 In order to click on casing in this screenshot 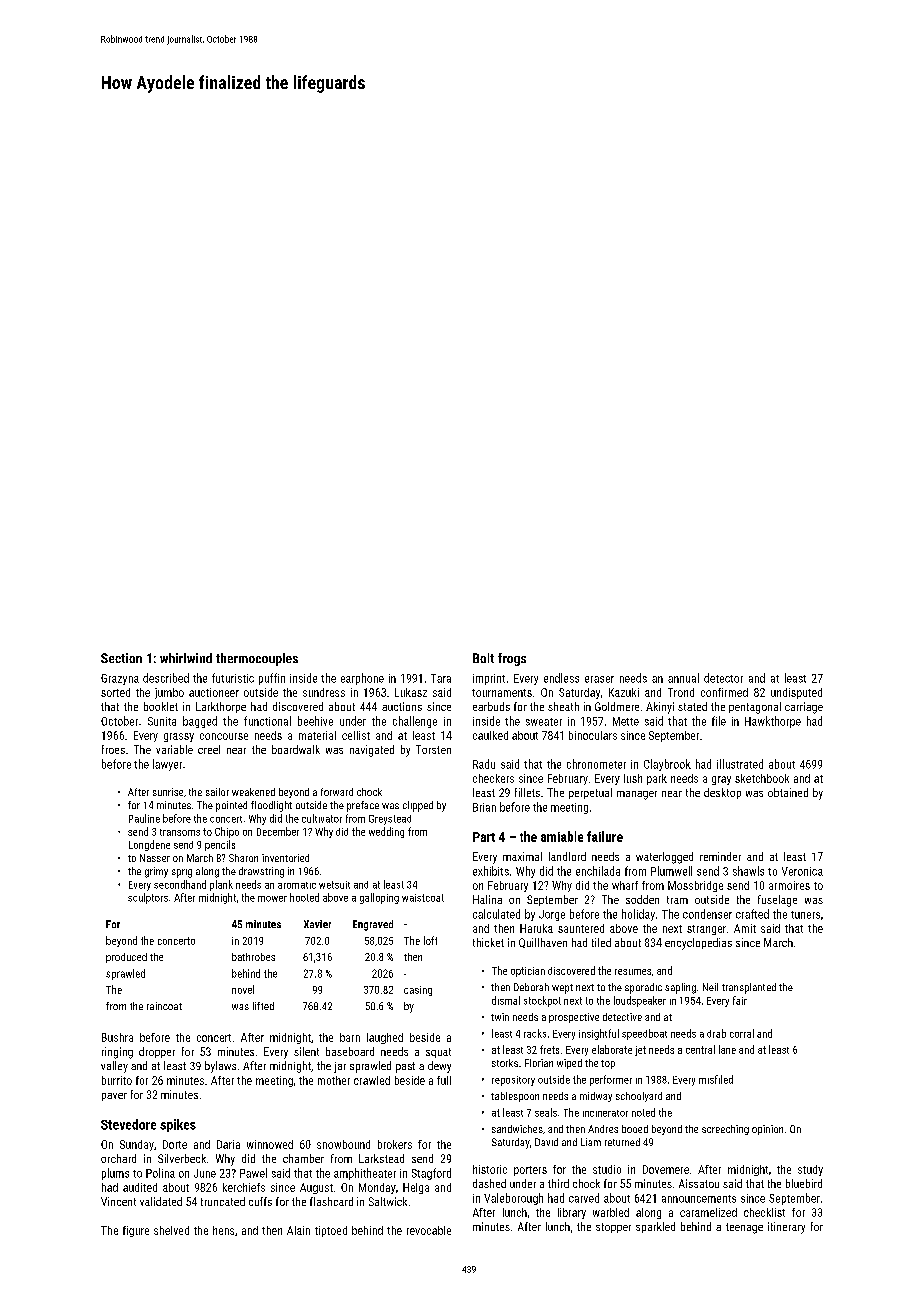, I will do `click(418, 991)`.
